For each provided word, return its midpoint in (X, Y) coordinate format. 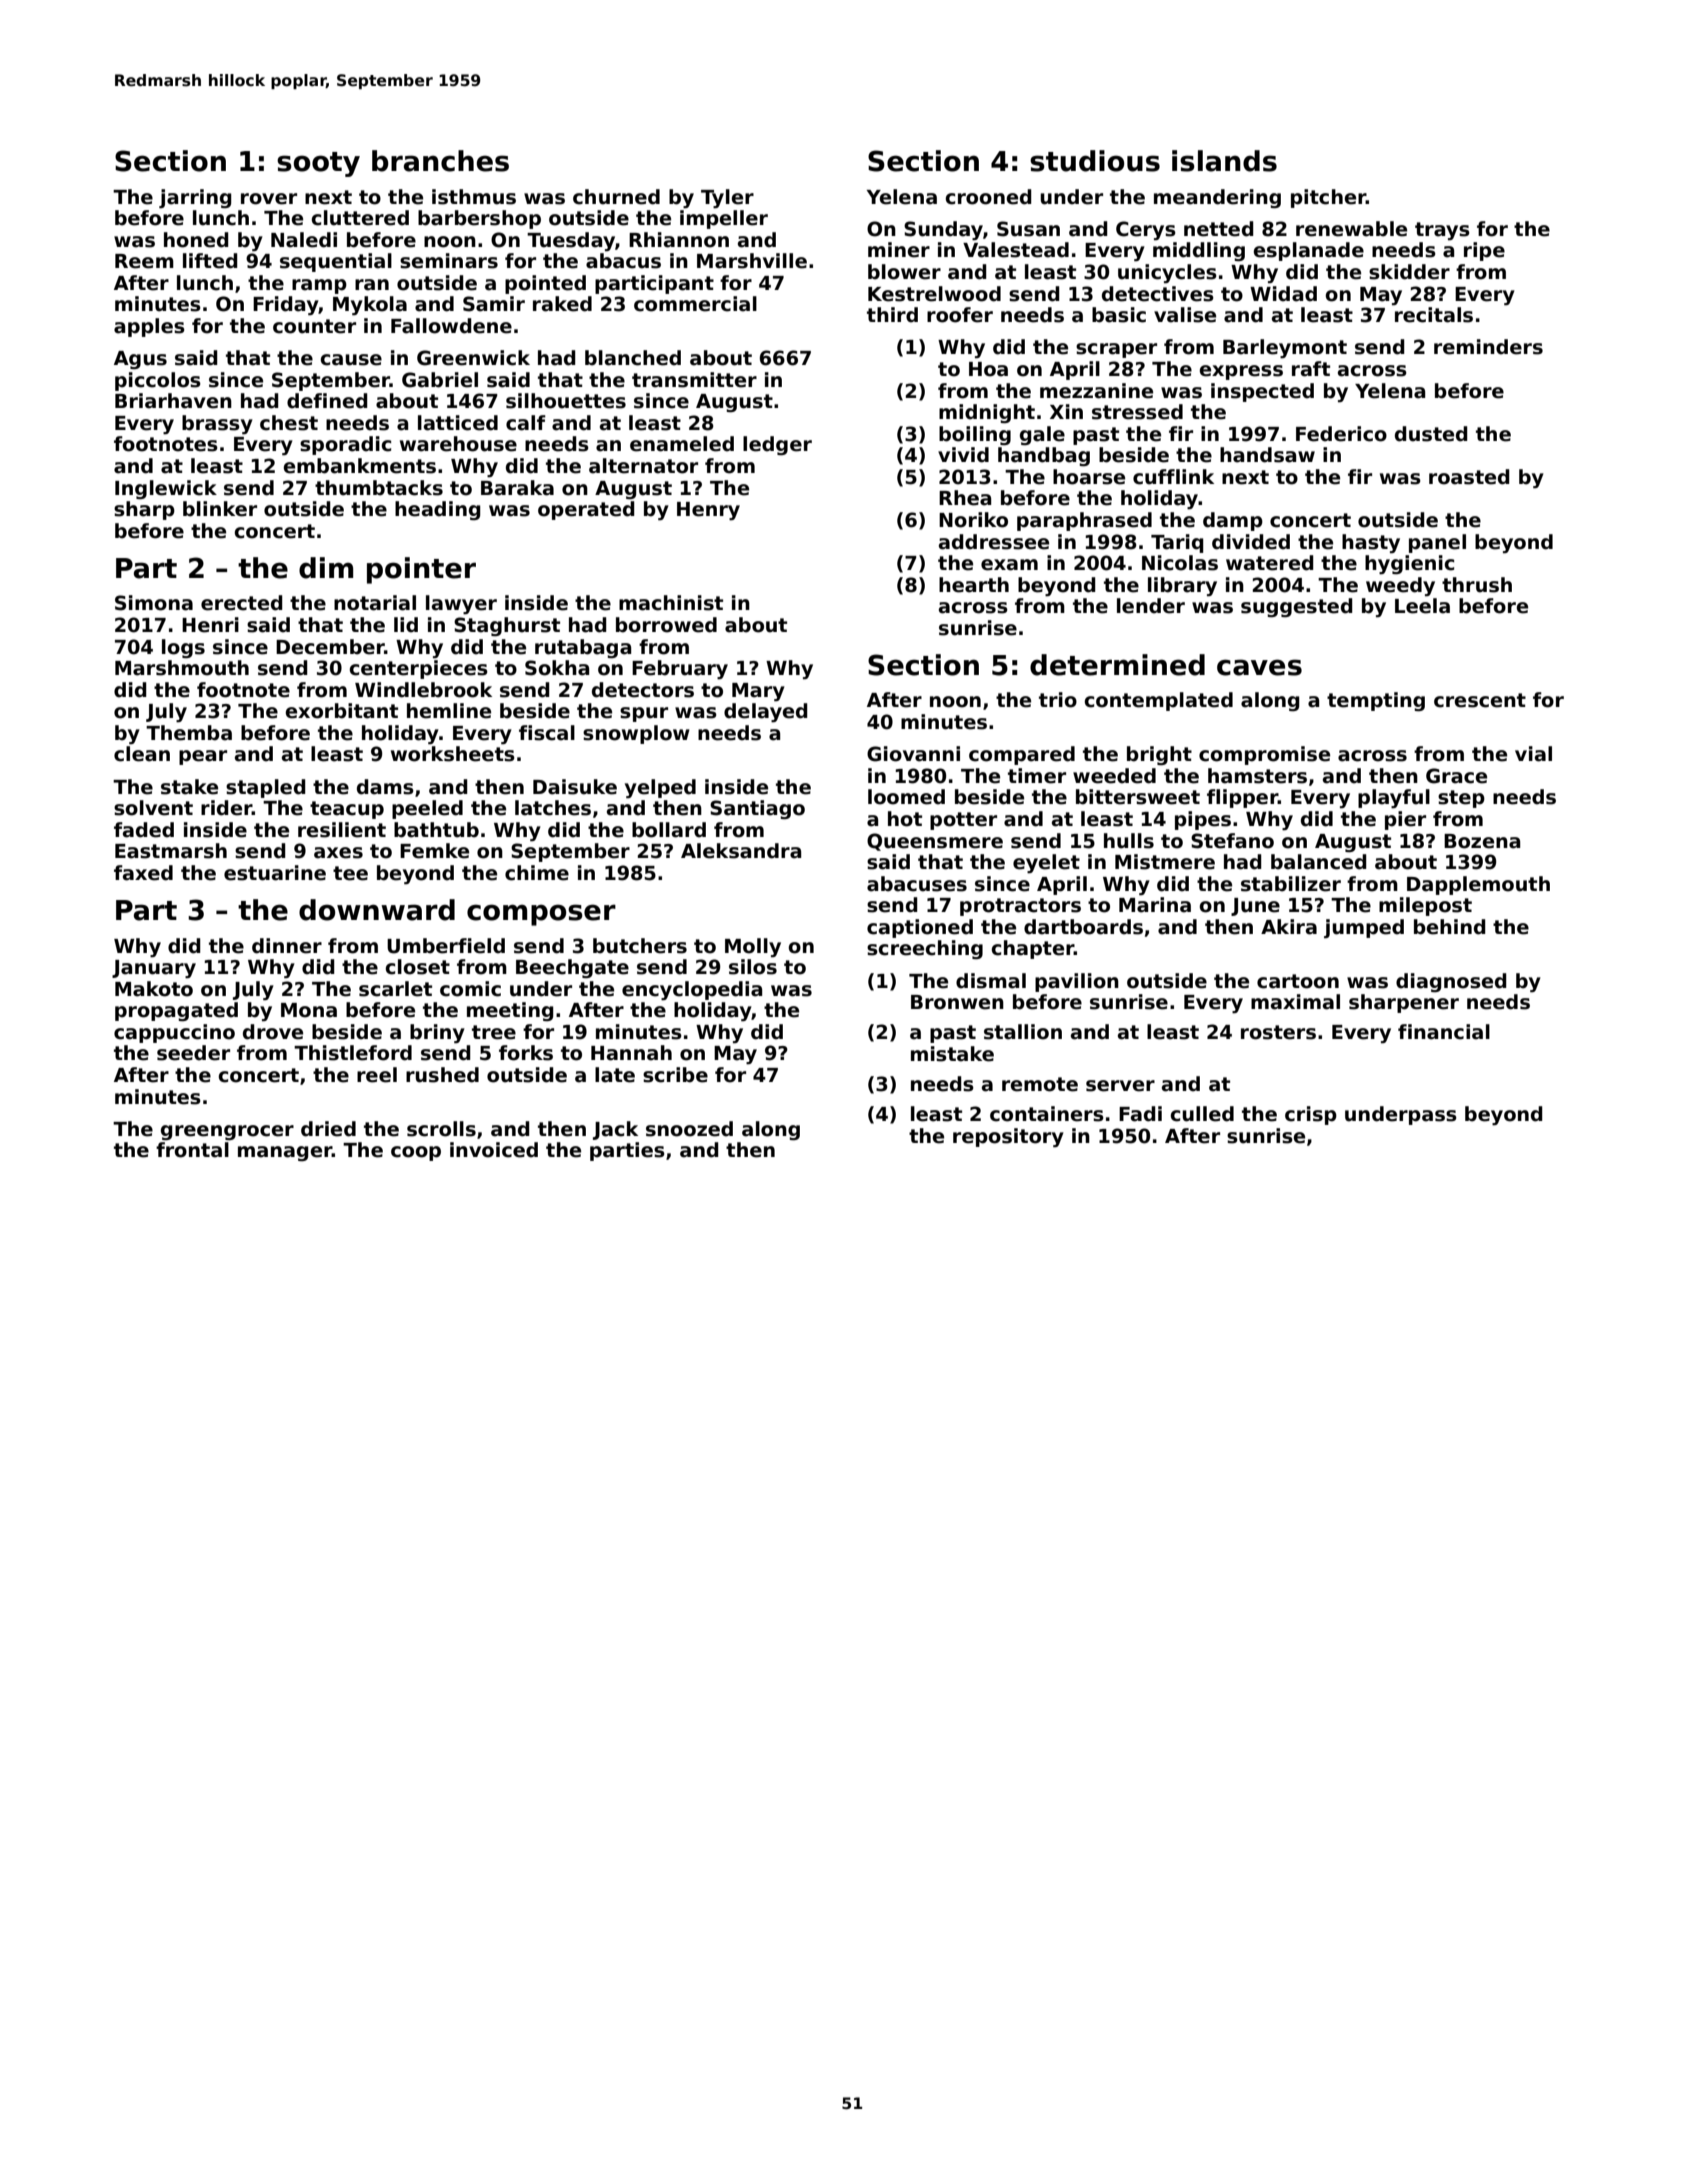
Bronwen (957, 1002)
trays (1442, 231)
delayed (765, 712)
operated (586, 510)
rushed (442, 1075)
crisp (1311, 1115)
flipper (1242, 798)
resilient (342, 830)
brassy (217, 424)
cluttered (360, 218)
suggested (1296, 607)
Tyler (727, 198)
